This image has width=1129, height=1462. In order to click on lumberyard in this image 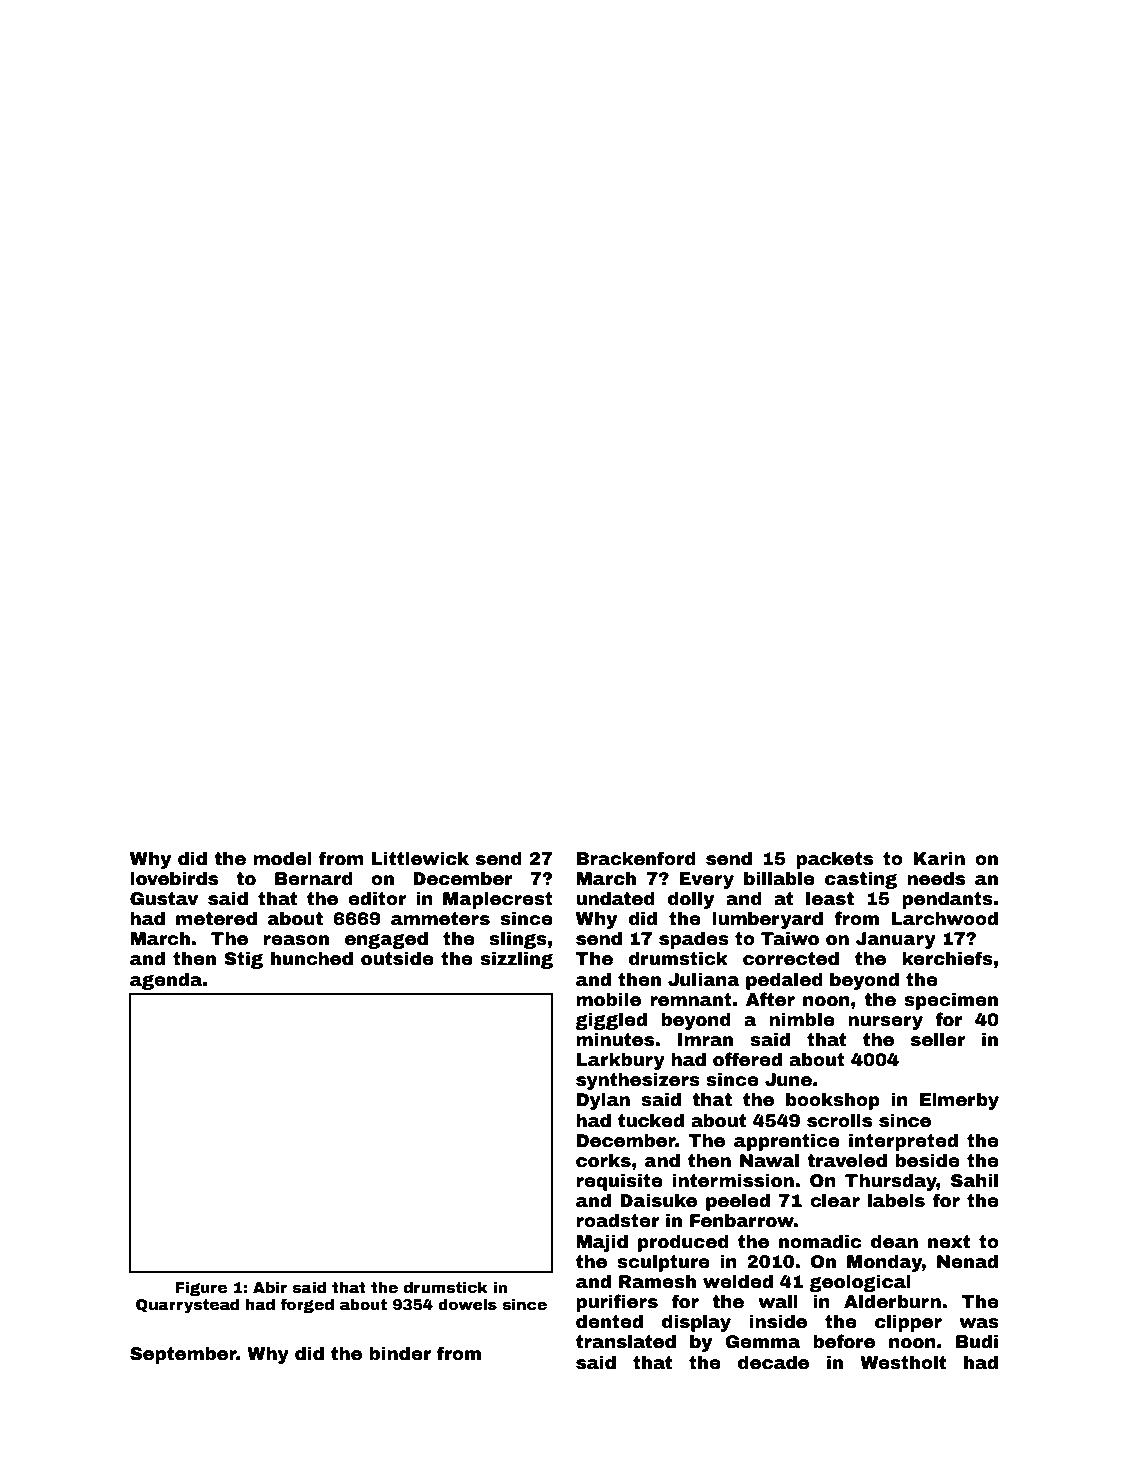, I will do `click(767, 920)`.
